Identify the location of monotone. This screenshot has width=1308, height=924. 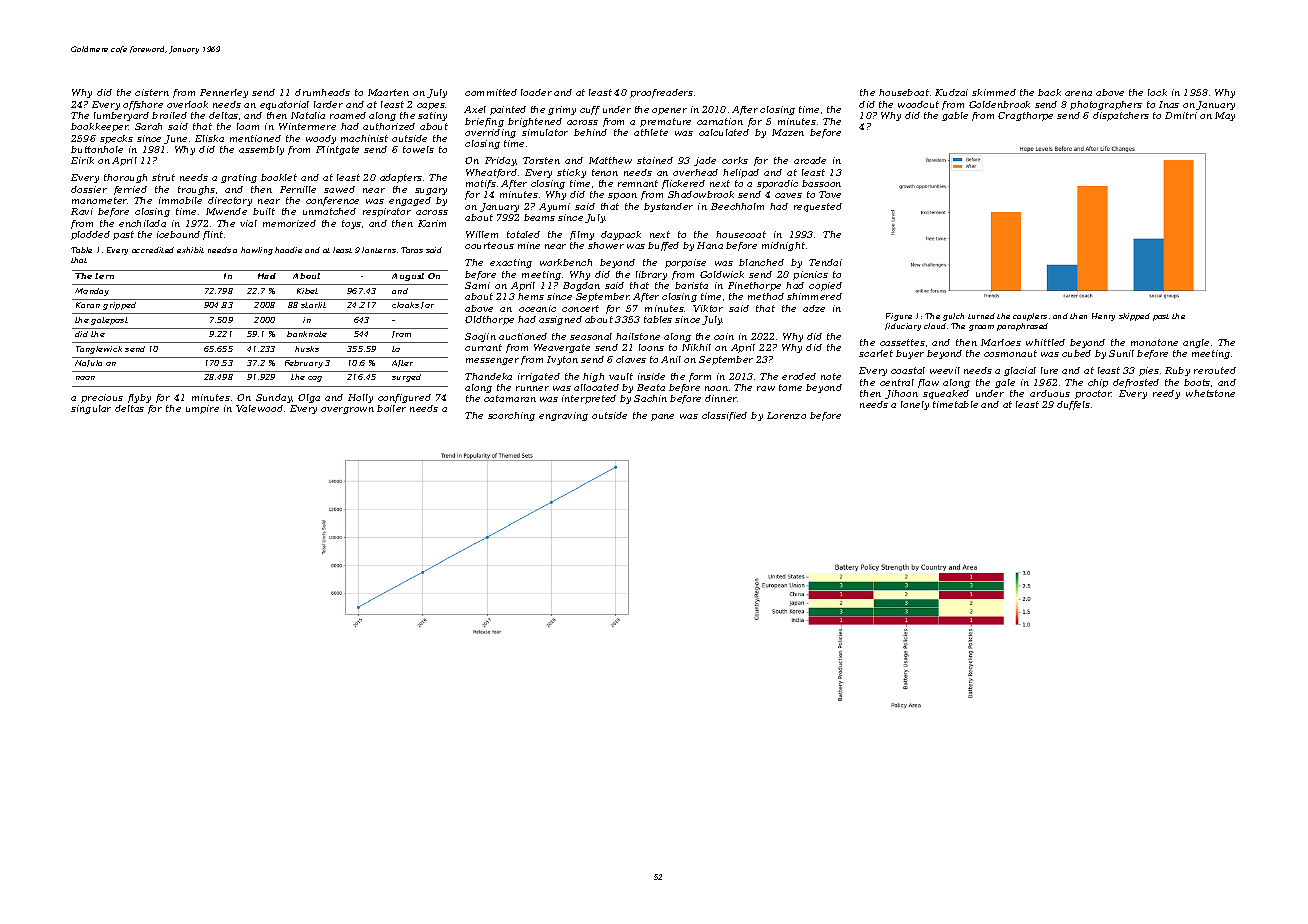
(1154, 342).
